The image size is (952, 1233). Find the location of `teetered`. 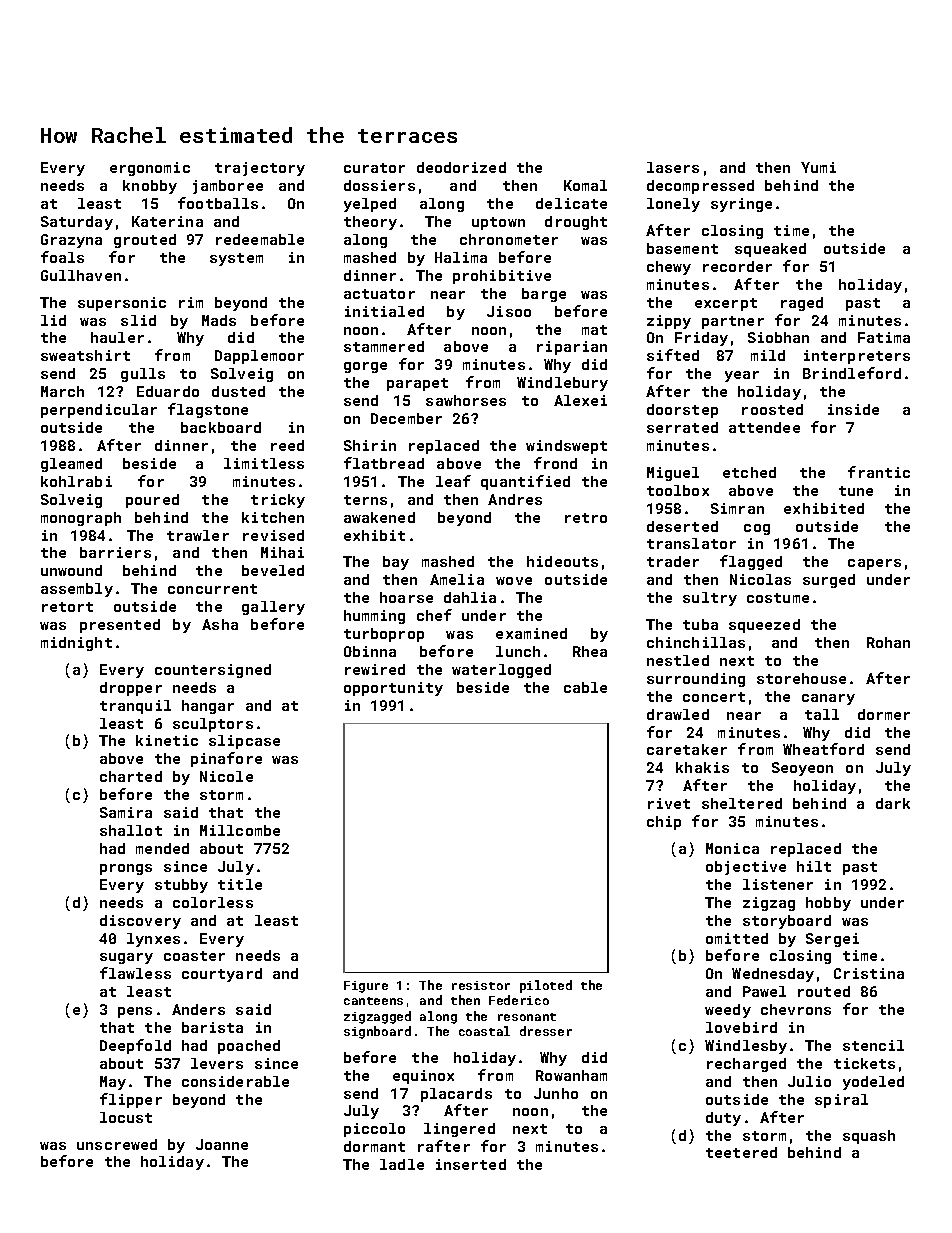

teetered is located at coordinates (741, 1152).
